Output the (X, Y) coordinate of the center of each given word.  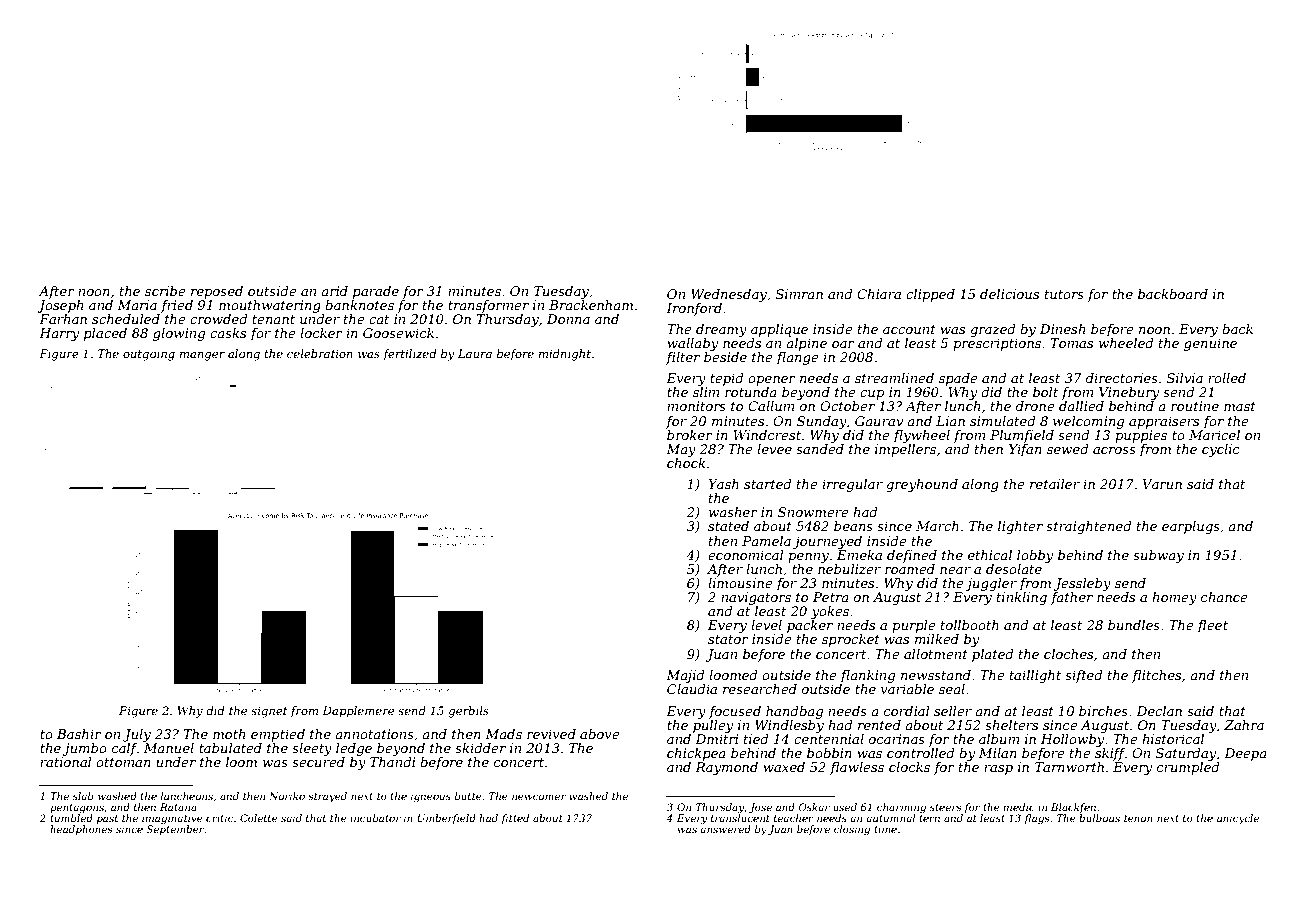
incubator (375, 818)
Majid (685, 676)
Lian (950, 421)
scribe (165, 291)
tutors (1064, 294)
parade (376, 292)
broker (690, 435)
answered (725, 829)
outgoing (149, 355)
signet (269, 712)
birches (1103, 711)
